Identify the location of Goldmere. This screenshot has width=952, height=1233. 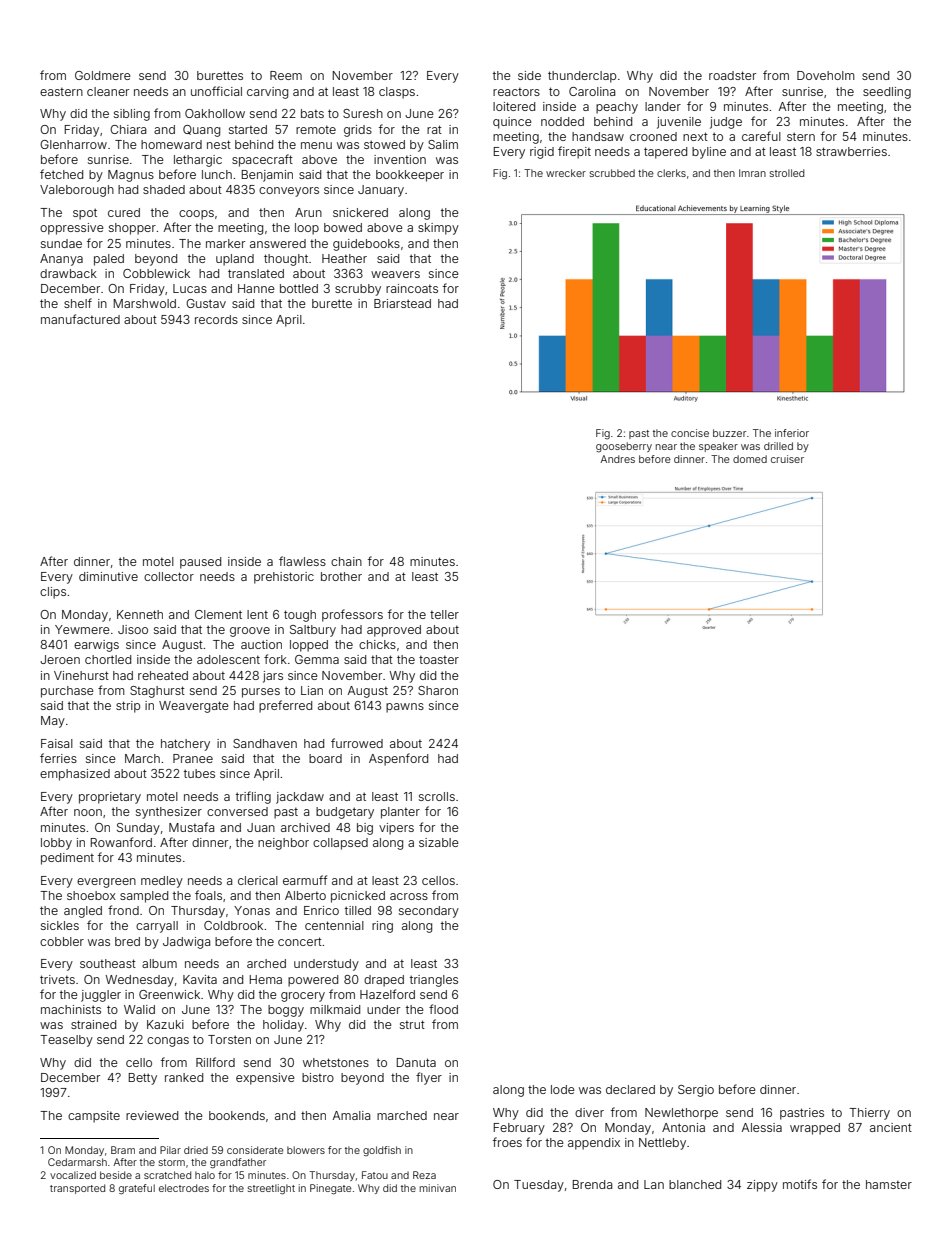
(103, 75).
